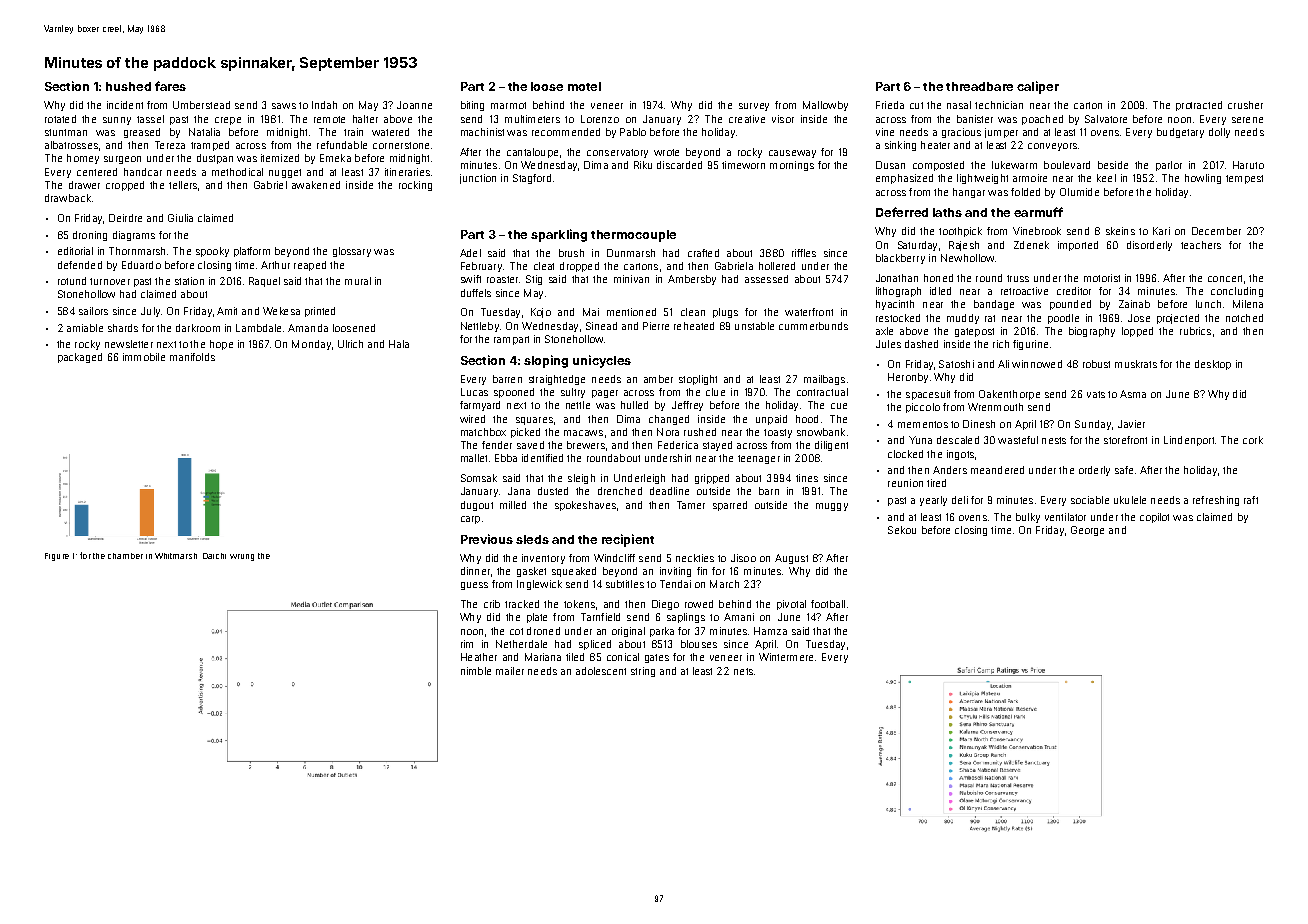 The height and width of the screenshot is (924, 1308). Describe the element at coordinates (170, 86) in the screenshot. I see `fares` at that location.
